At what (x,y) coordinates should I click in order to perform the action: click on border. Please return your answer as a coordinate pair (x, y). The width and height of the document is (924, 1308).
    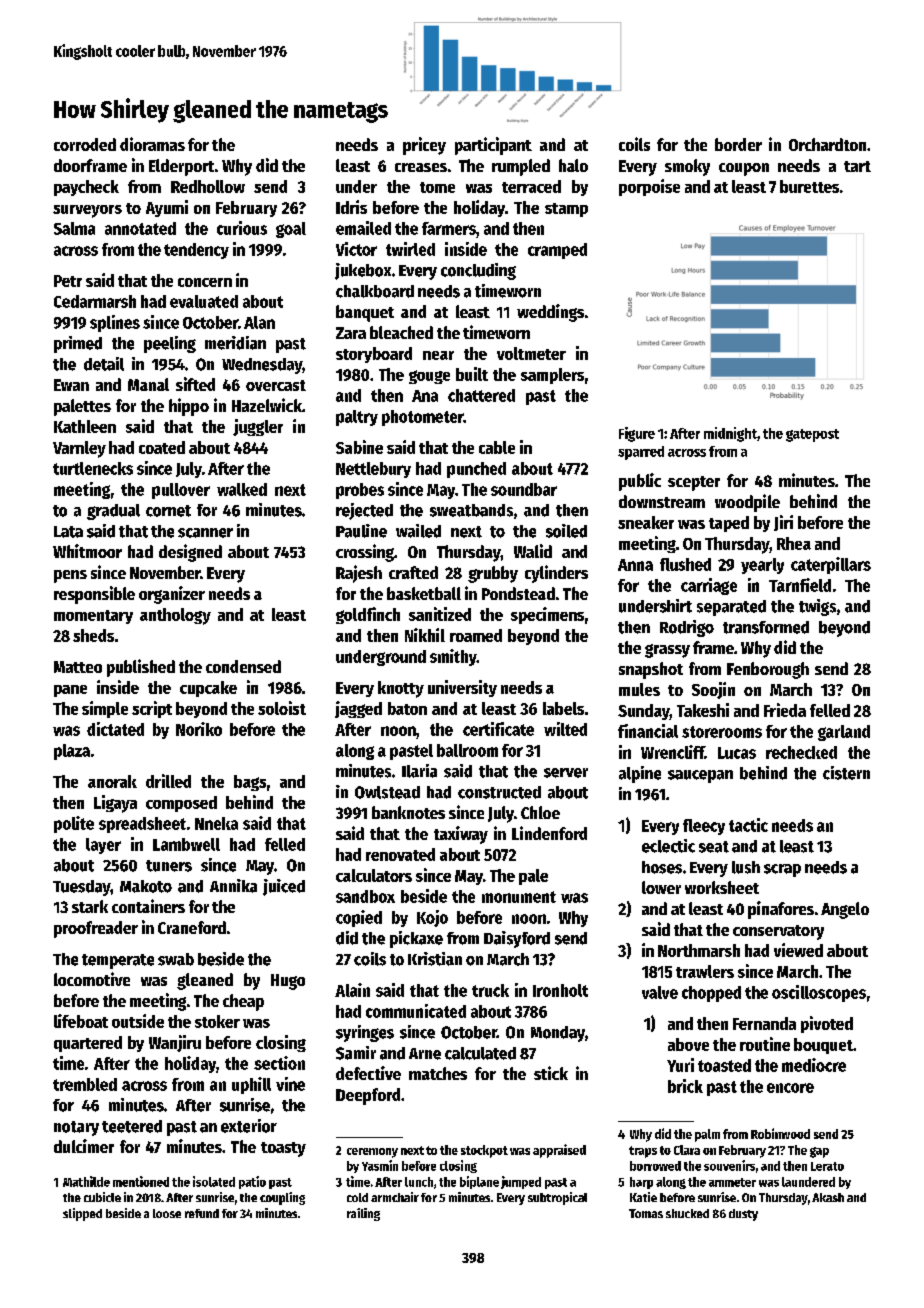
    Looking at the image, I should click on (738, 144).
